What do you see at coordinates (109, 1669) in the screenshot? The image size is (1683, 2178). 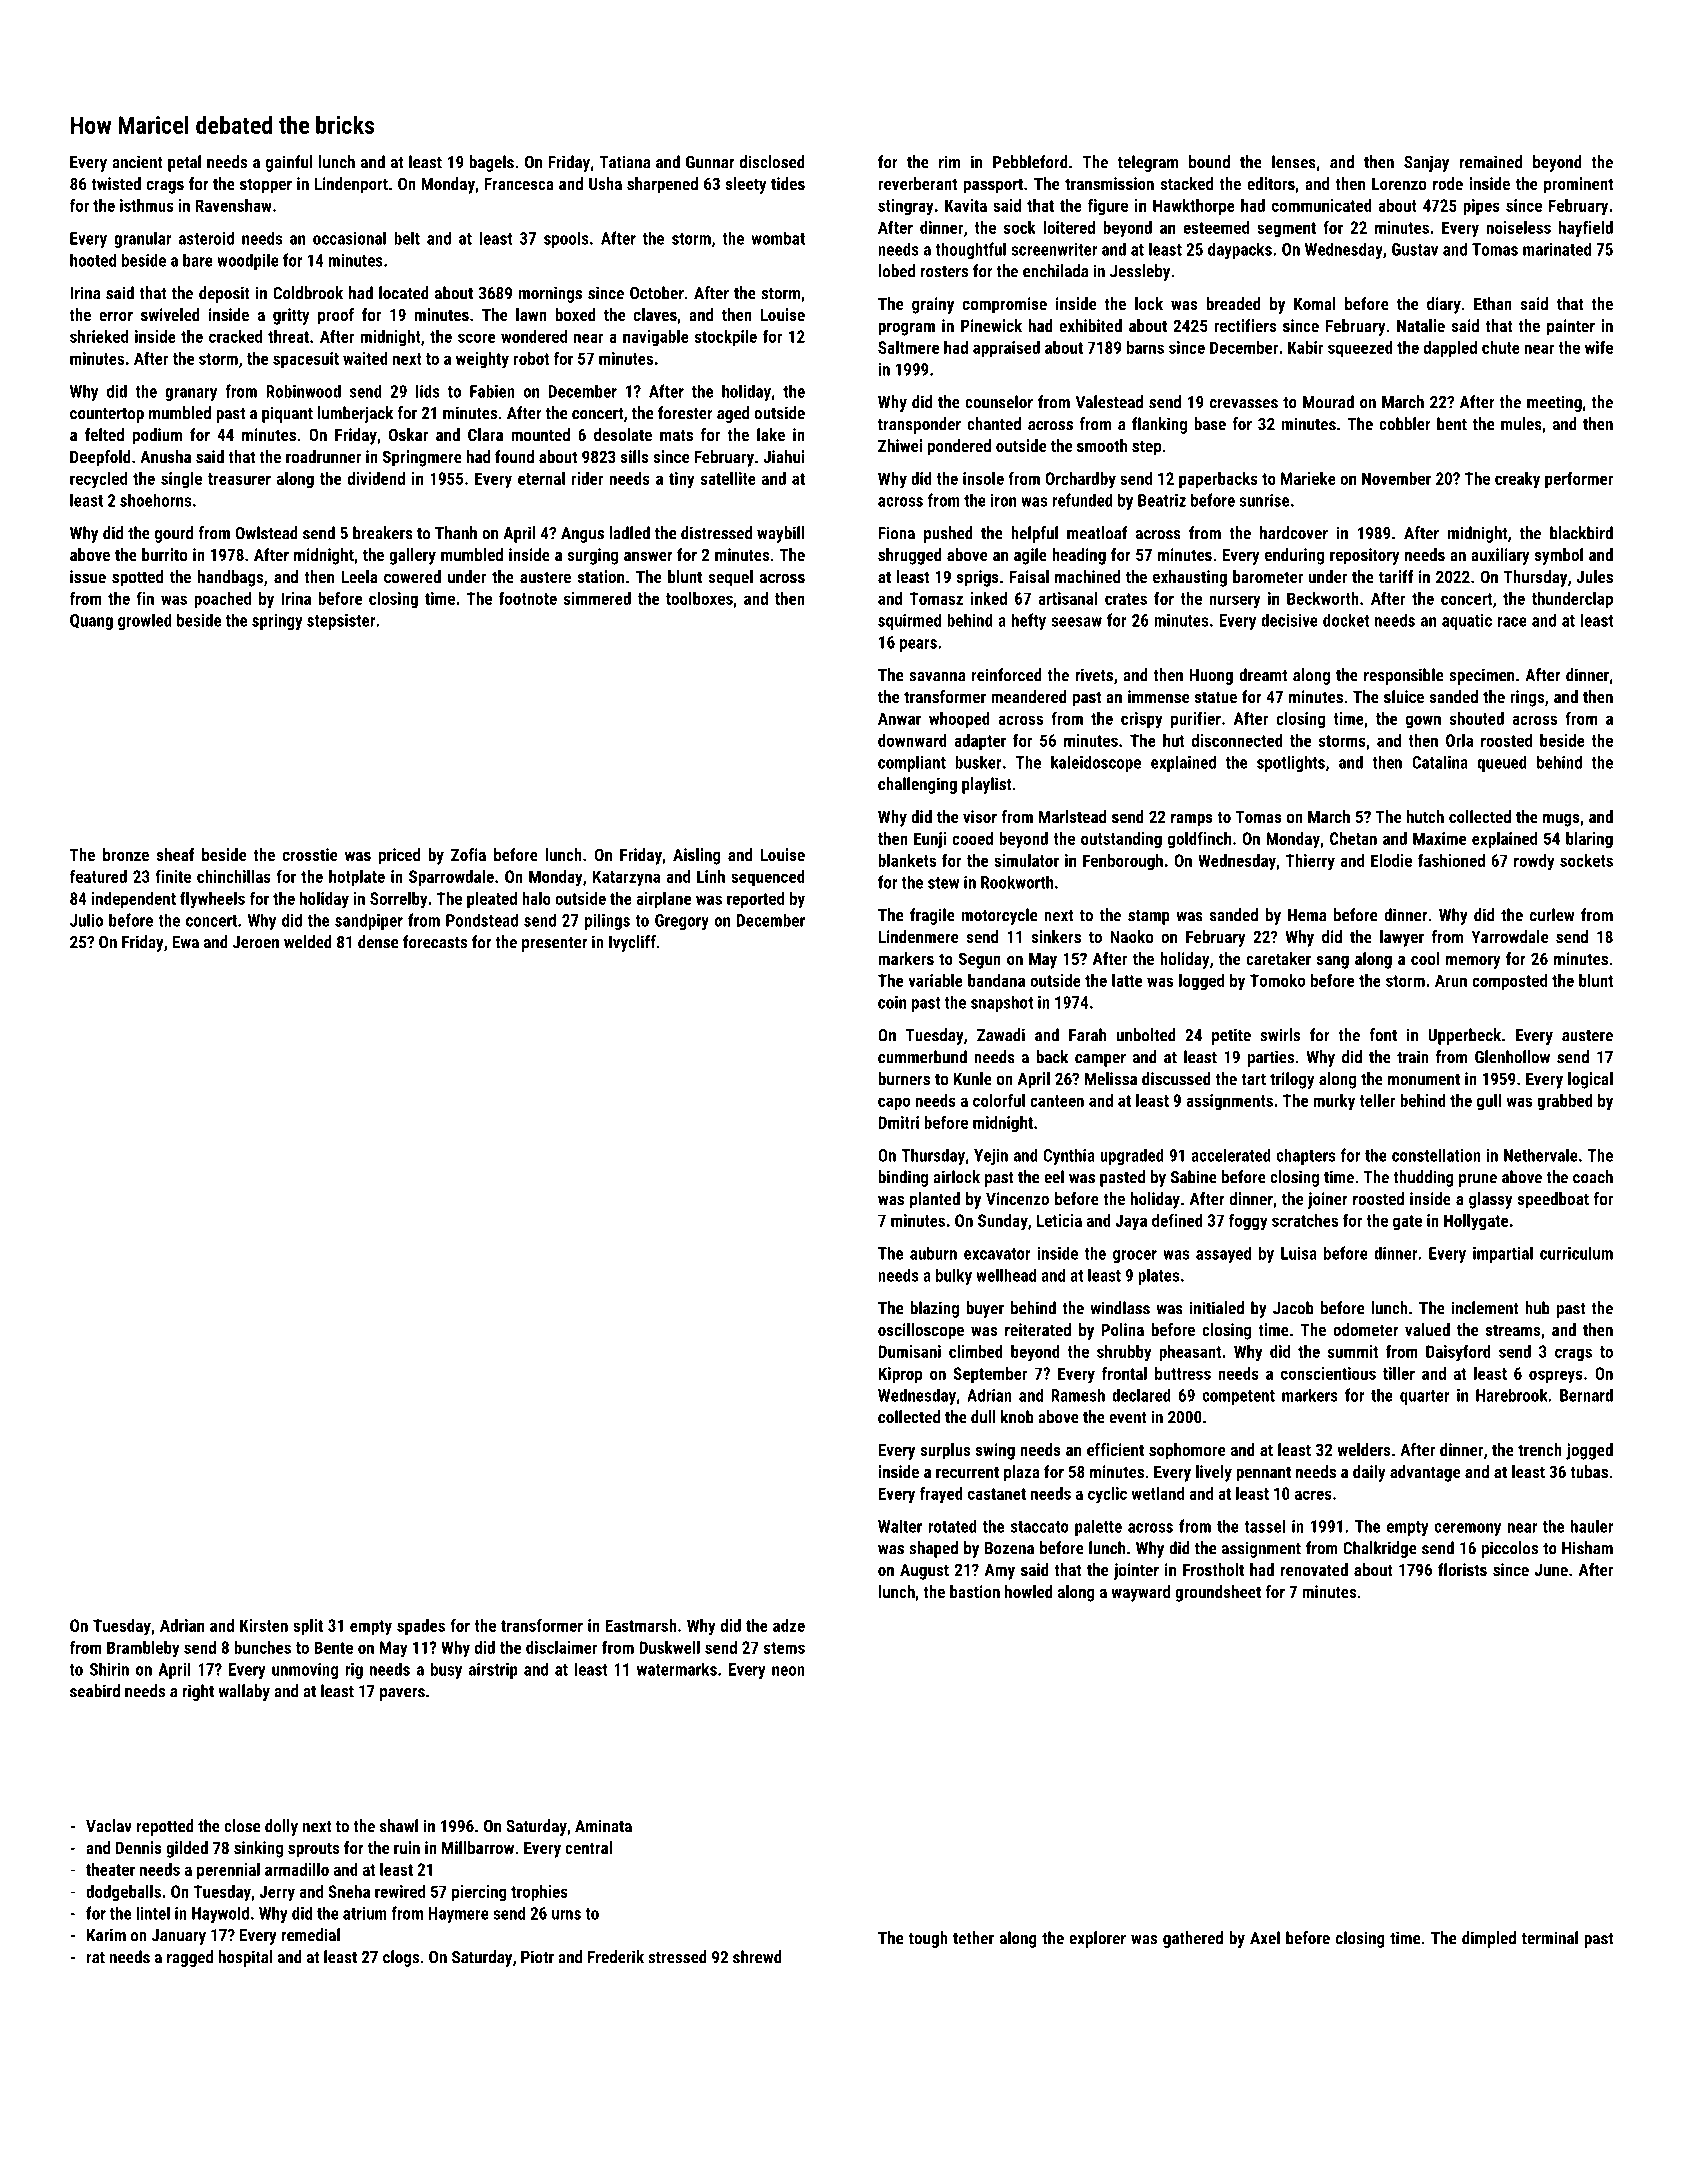 I see `Shirin` at bounding box center [109, 1669].
